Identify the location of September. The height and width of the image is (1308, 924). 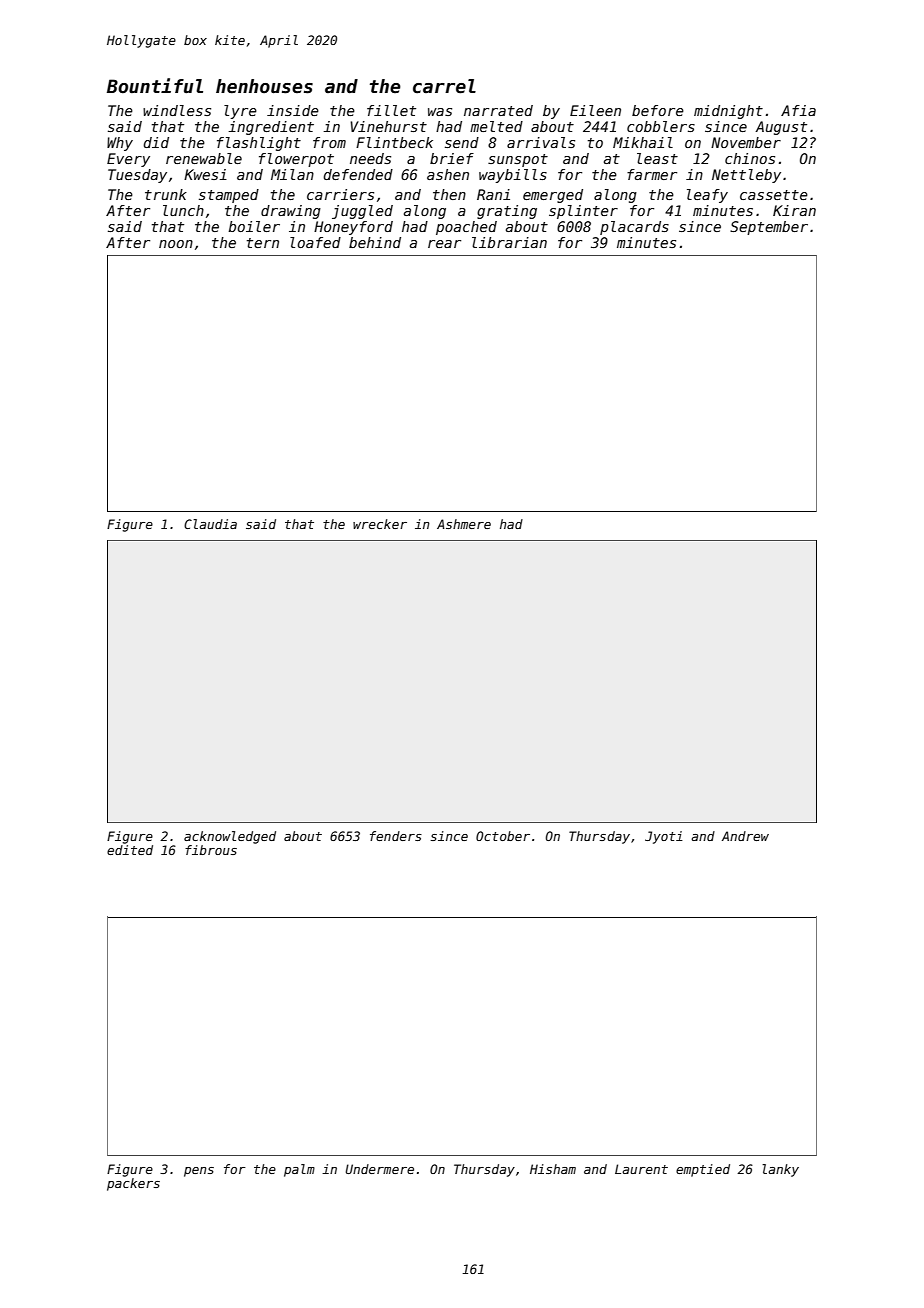
(769, 228).
